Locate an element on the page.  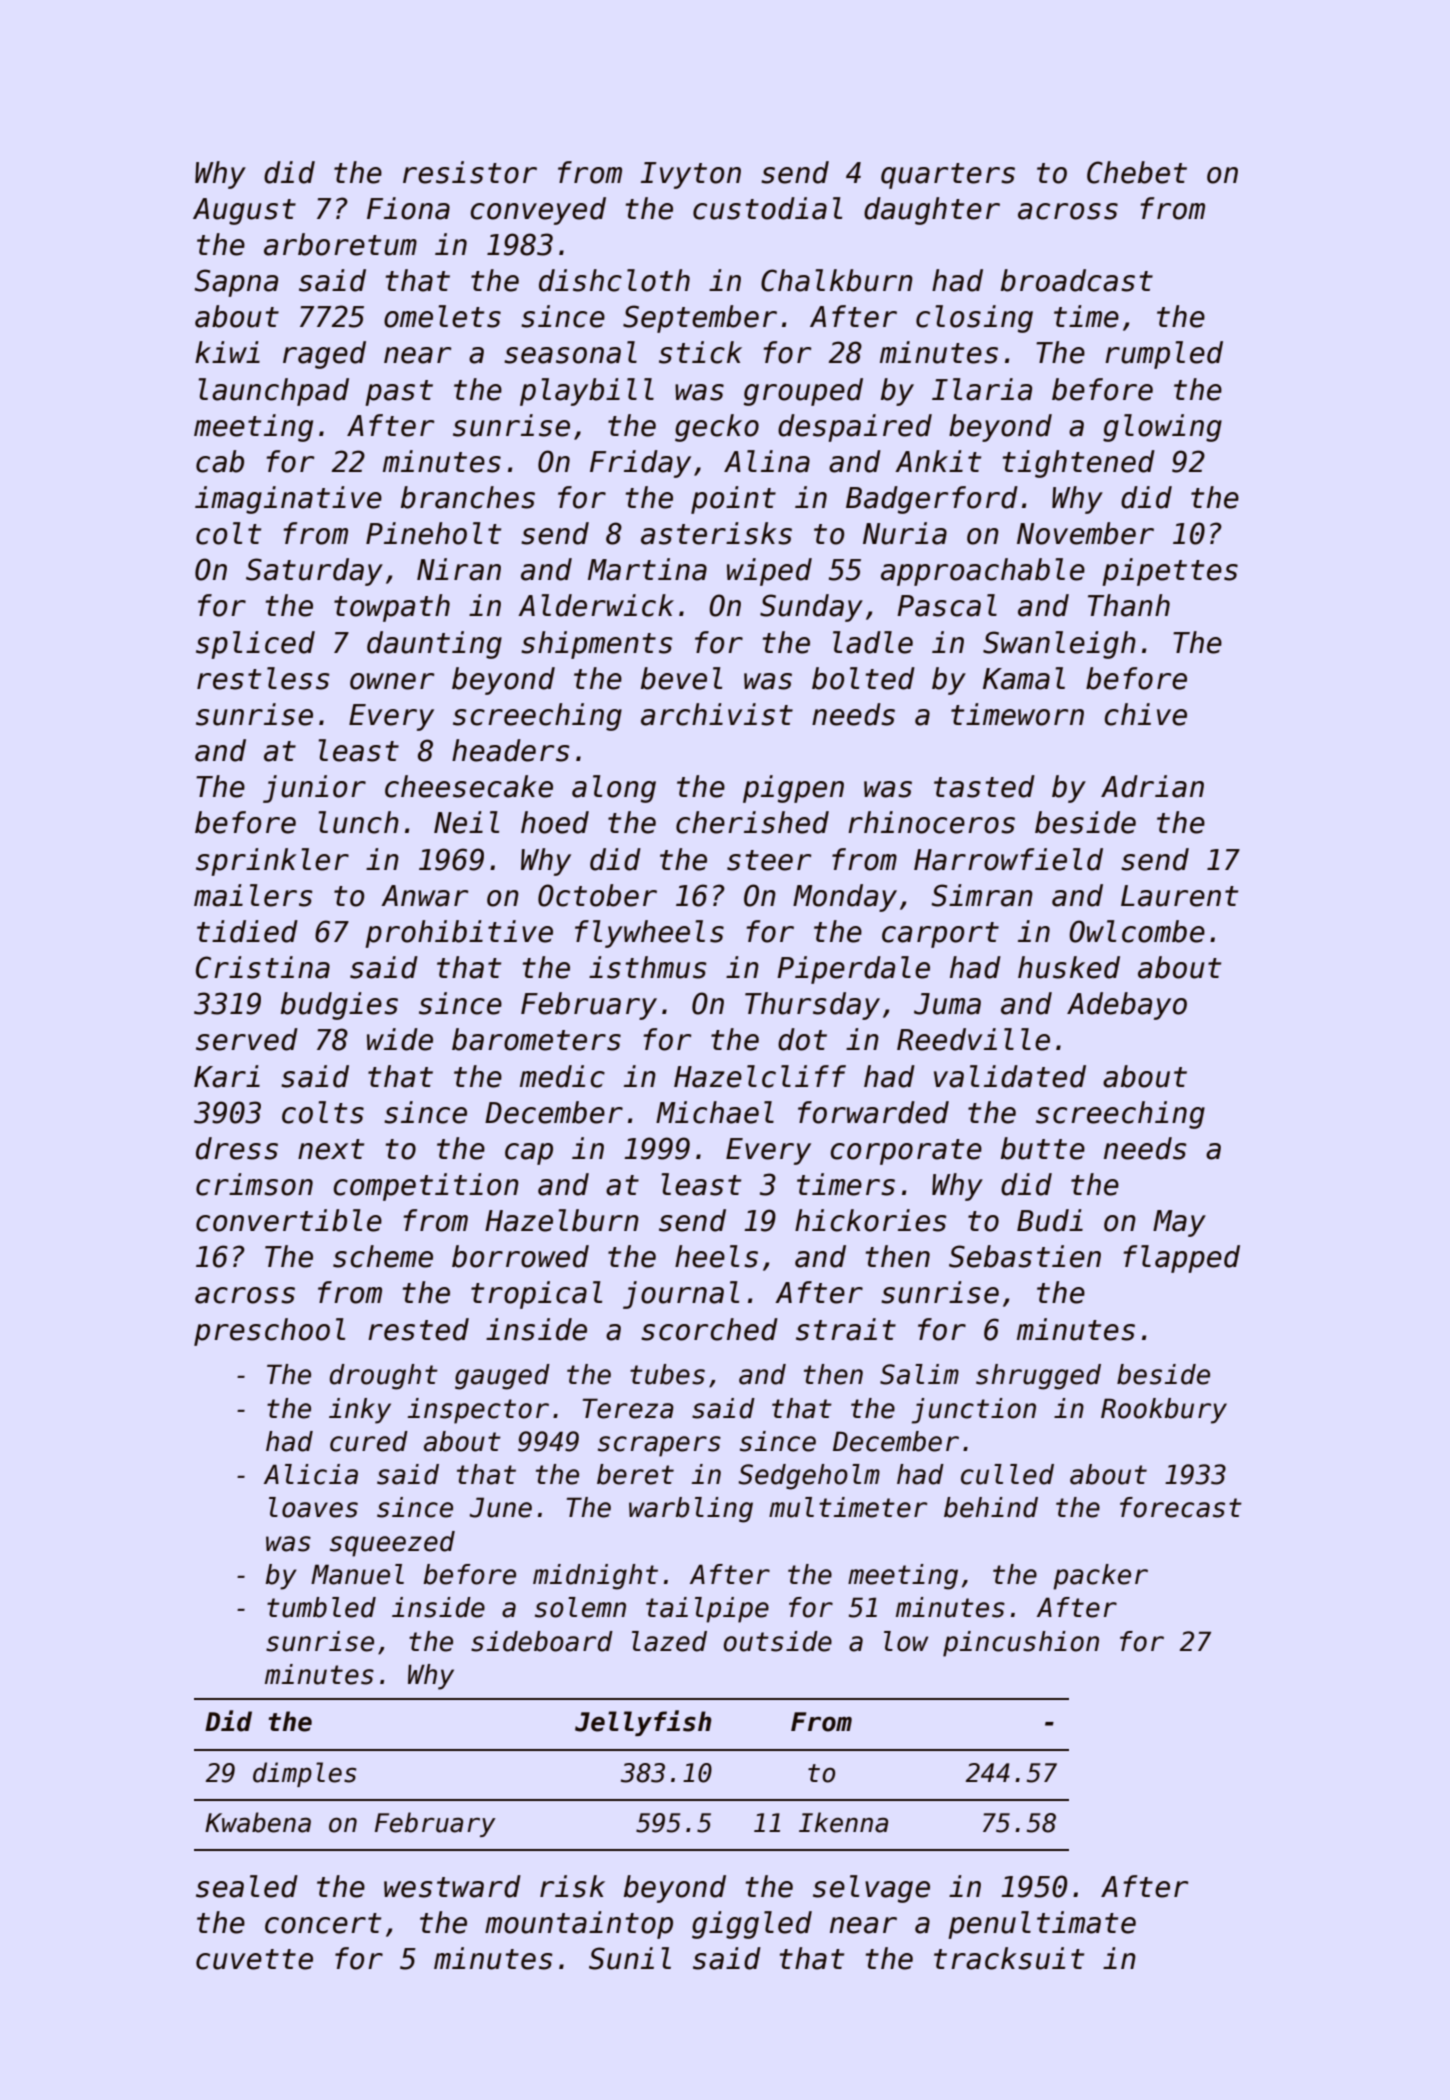
stick is located at coordinates (700, 352).
